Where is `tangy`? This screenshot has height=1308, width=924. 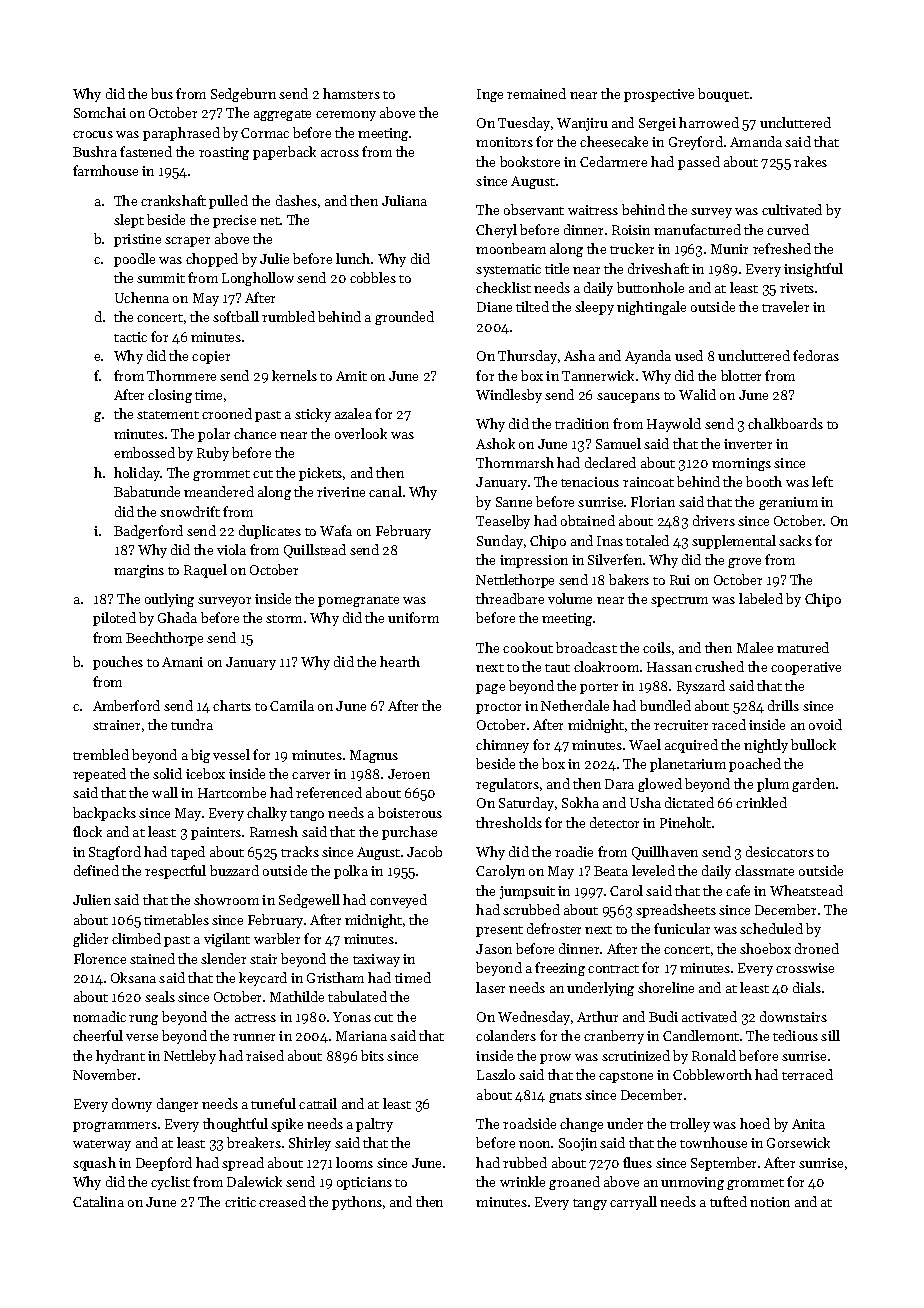
tangy is located at coordinates (590, 1204).
